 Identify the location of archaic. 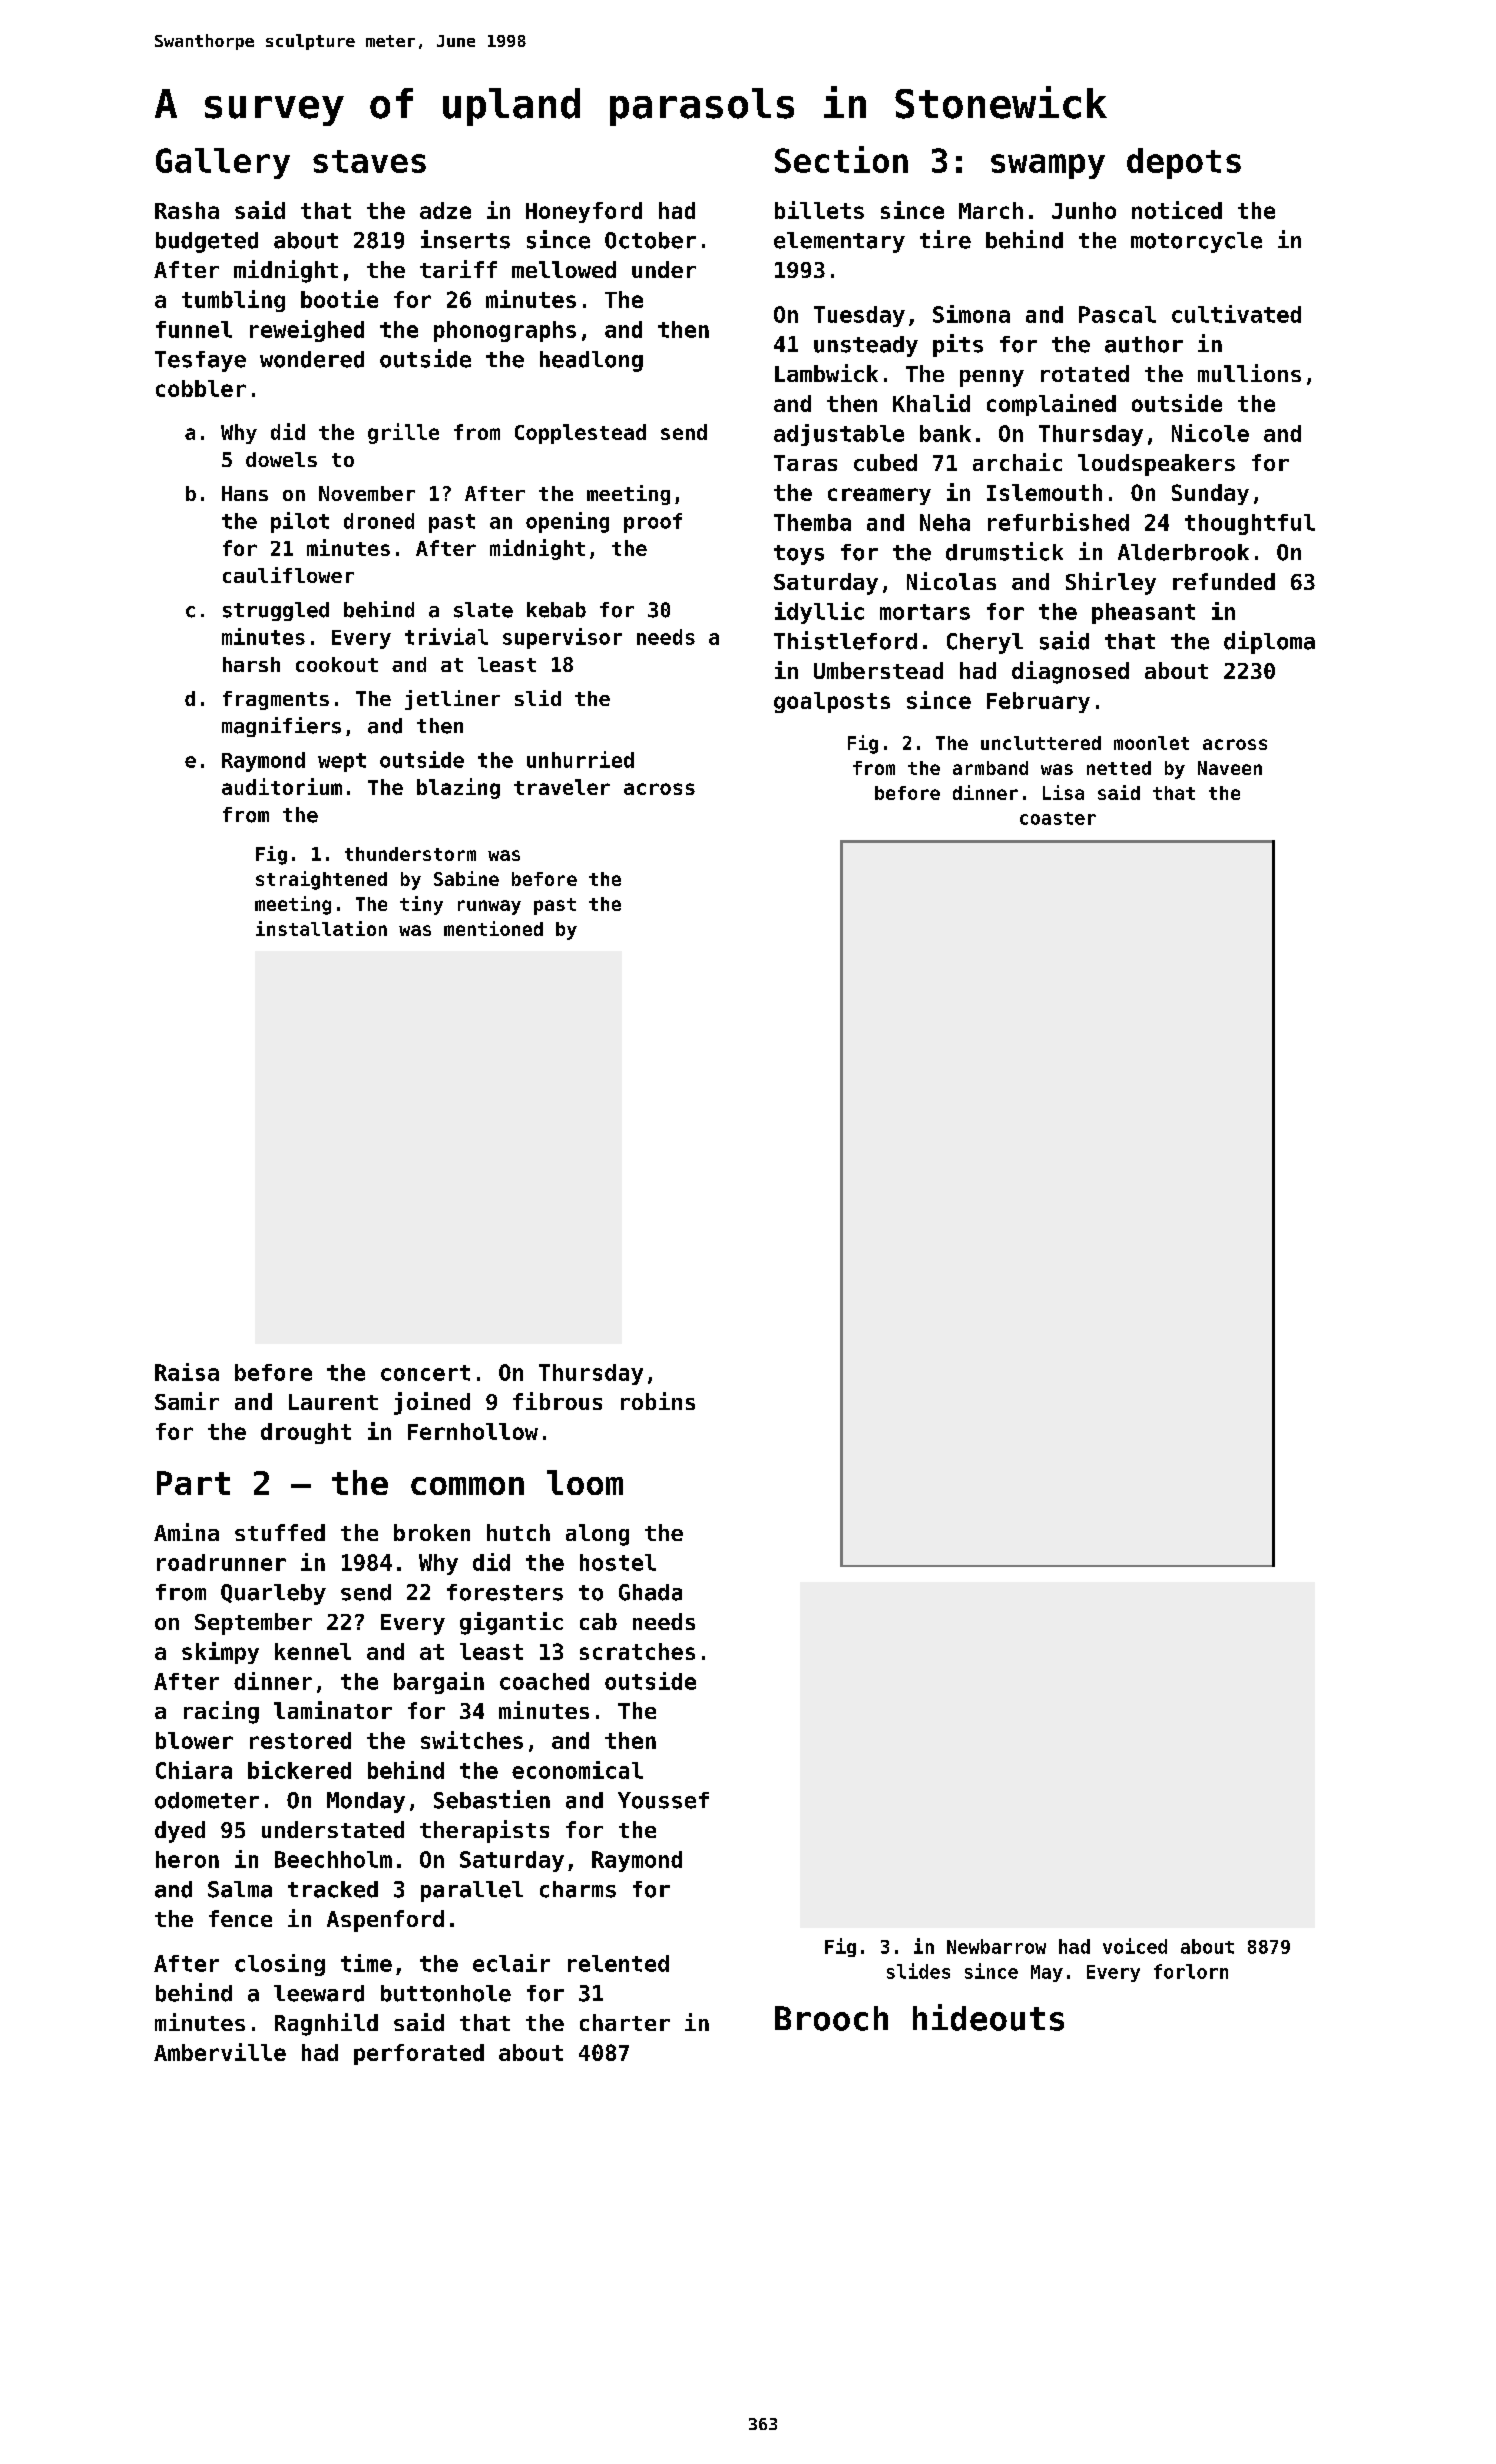
(1017, 462).
